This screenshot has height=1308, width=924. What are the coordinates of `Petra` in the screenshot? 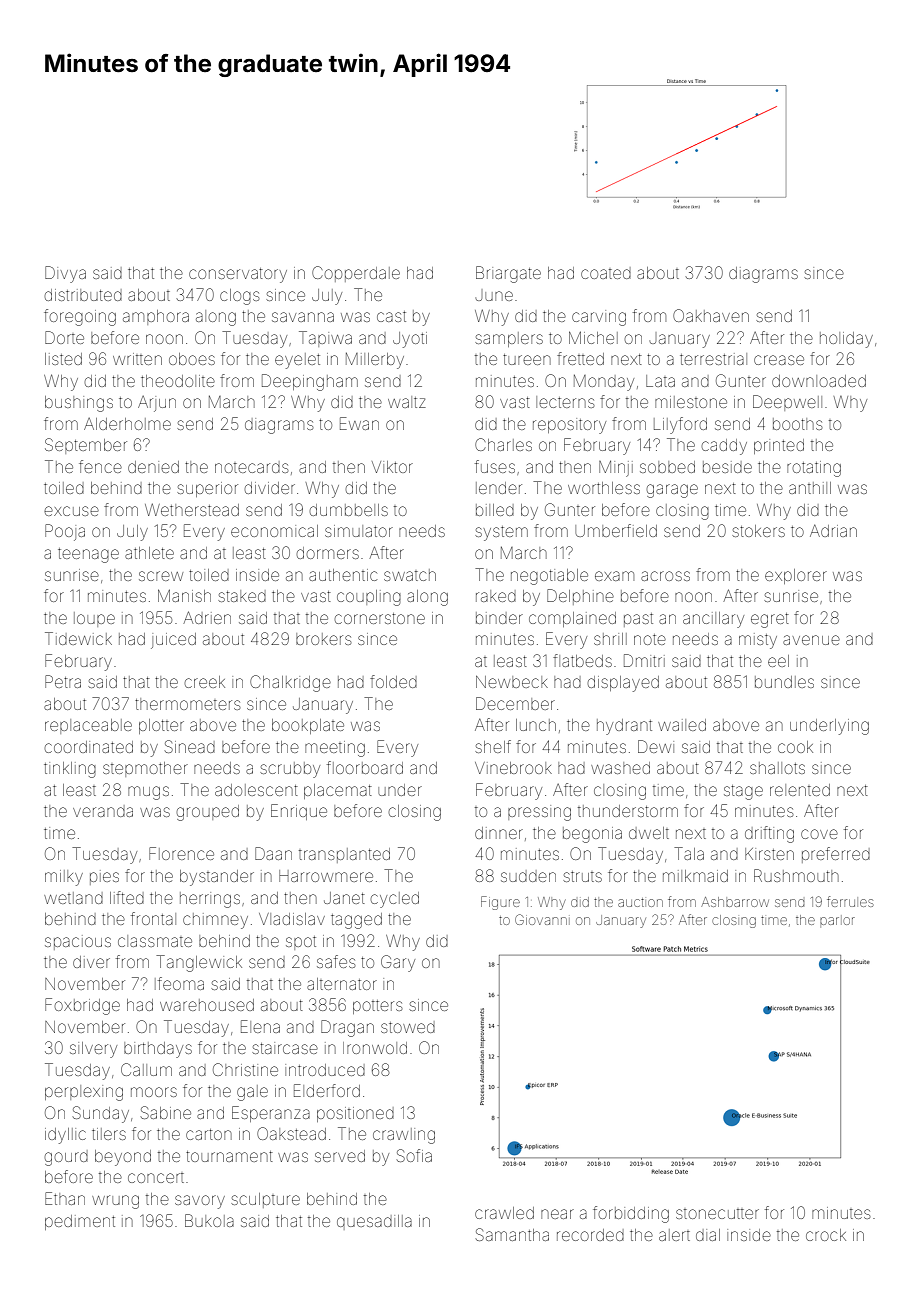 It's located at (63, 681).
